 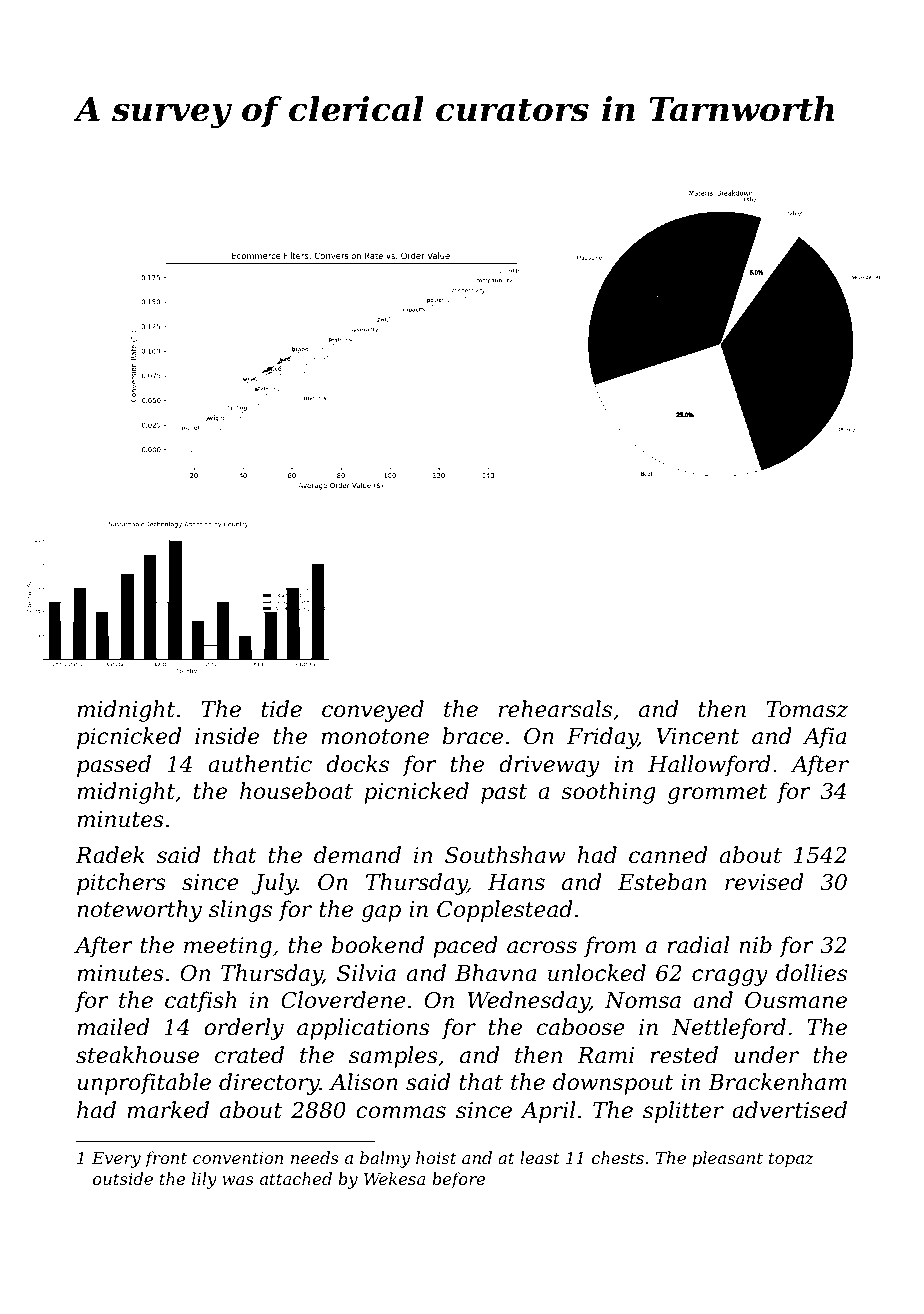 I want to click on unprofitable, so click(x=144, y=1084).
